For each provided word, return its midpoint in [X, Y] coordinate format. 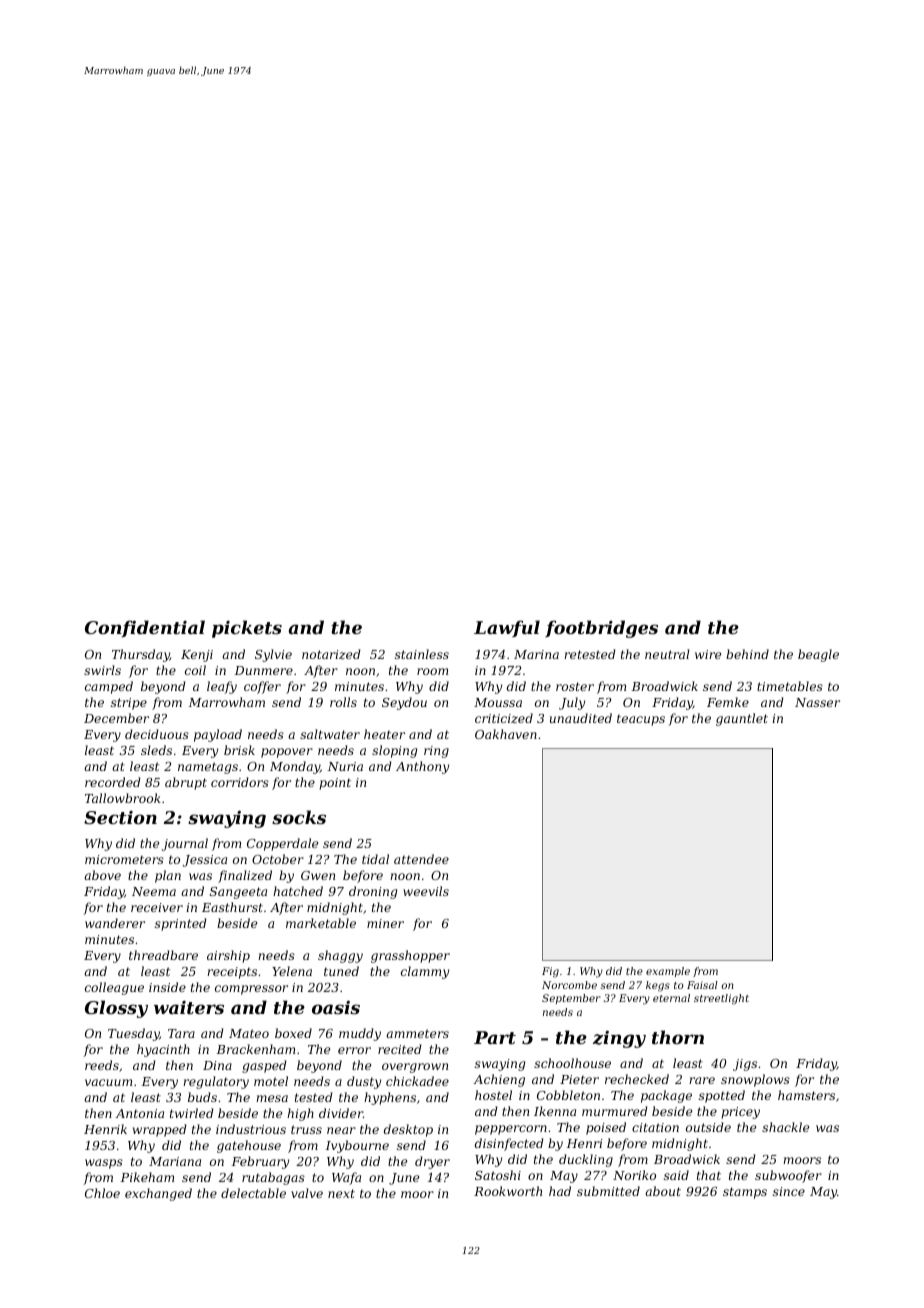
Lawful [507, 628]
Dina [217, 1065]
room [432, 671]
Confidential [145, 628]
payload [218, 735]
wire [708, 654]
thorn [678, 1037]
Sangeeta [238, 893]
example [668, 972]
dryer [432, 1162]
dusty [364, 1082]
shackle [785, 1127]
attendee [421, 859]
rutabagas [273, 1178]
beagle [818, 655]
